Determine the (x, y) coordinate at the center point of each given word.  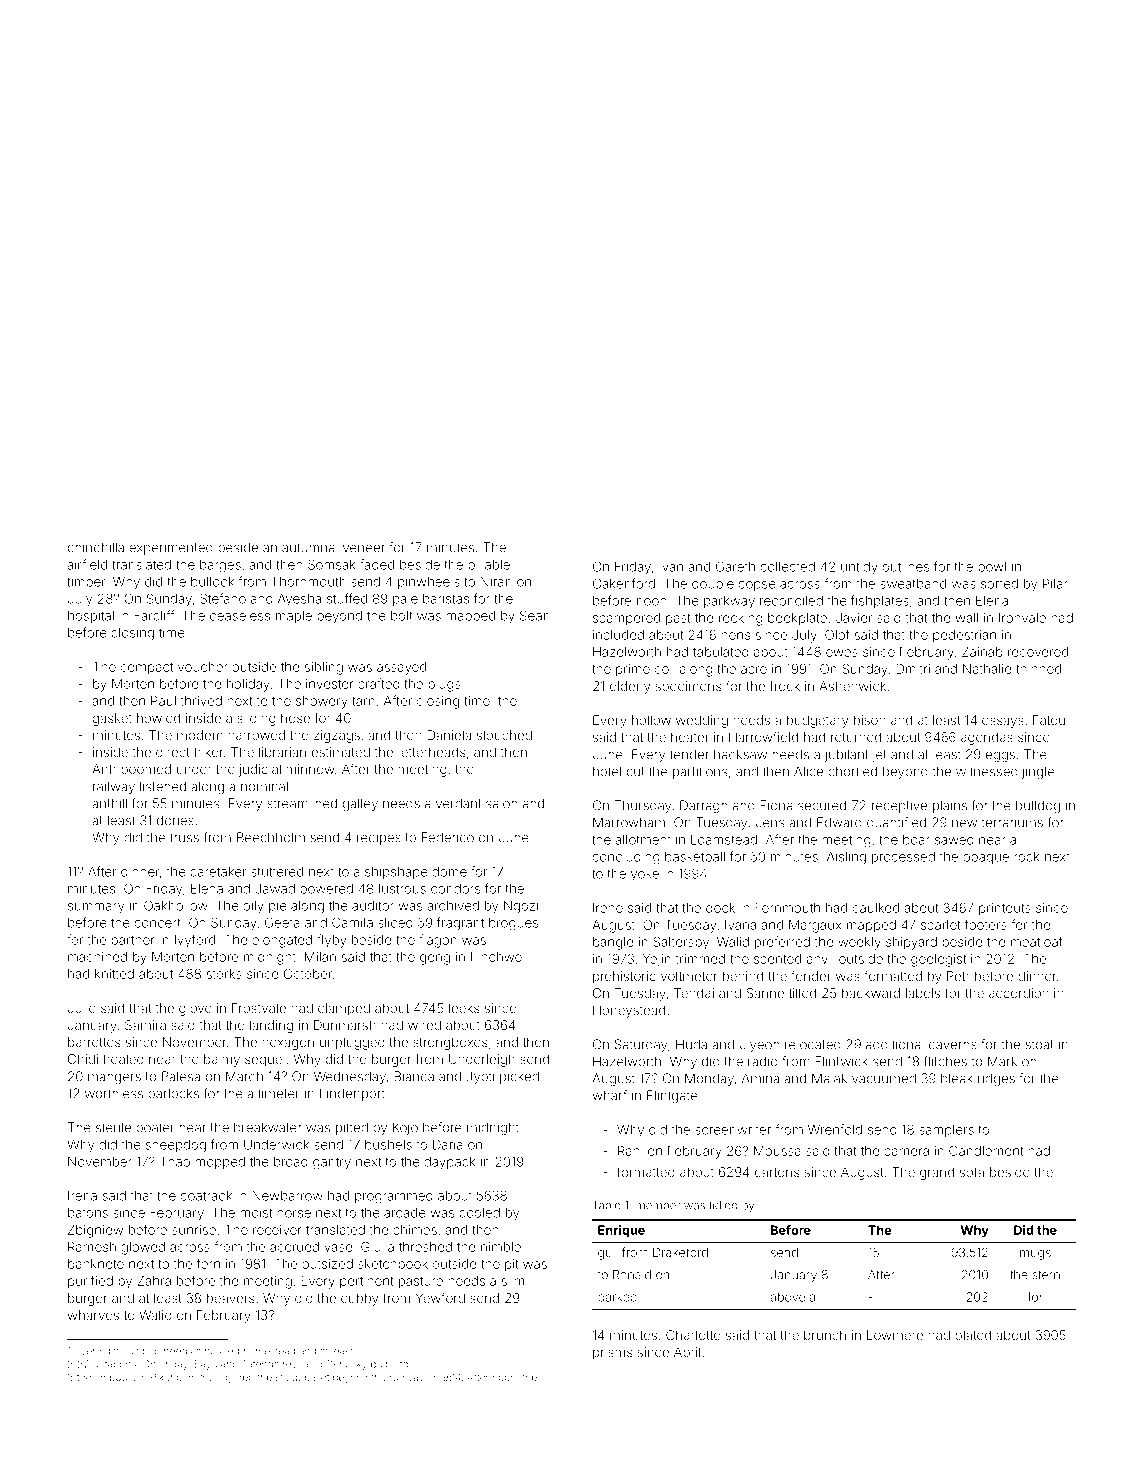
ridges (996, 1079)
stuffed (347, 598)
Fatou (1049, 720)
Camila (352, 922)
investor (330, 684)
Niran (496, 582)
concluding (626, 858)
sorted (999, 584)
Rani (630, 1151)
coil (665, 669)
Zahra (154, 1281)
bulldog (1038, 806)
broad (291, 1162)
